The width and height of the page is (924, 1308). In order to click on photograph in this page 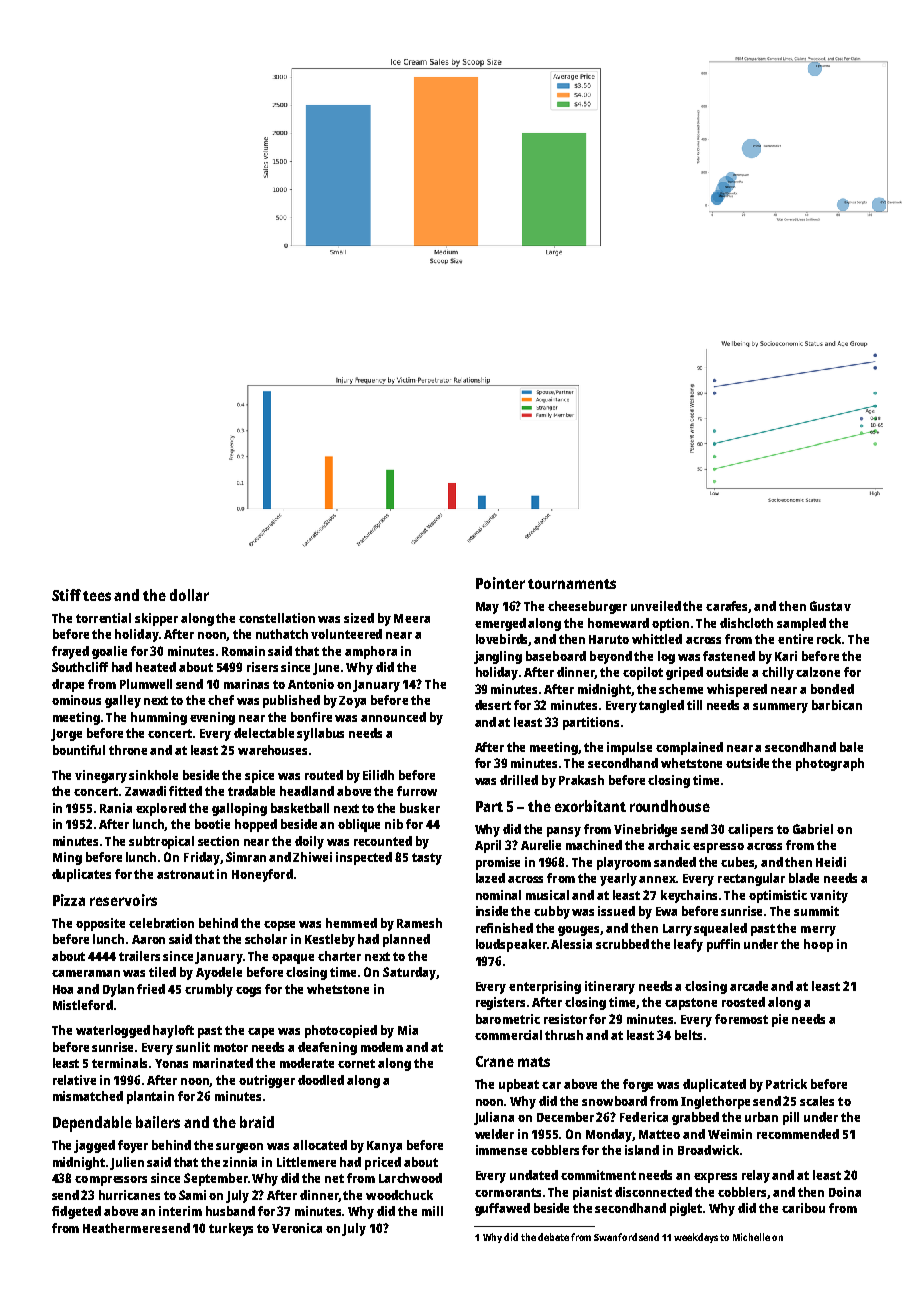, I will do `click(830, 764)`.
